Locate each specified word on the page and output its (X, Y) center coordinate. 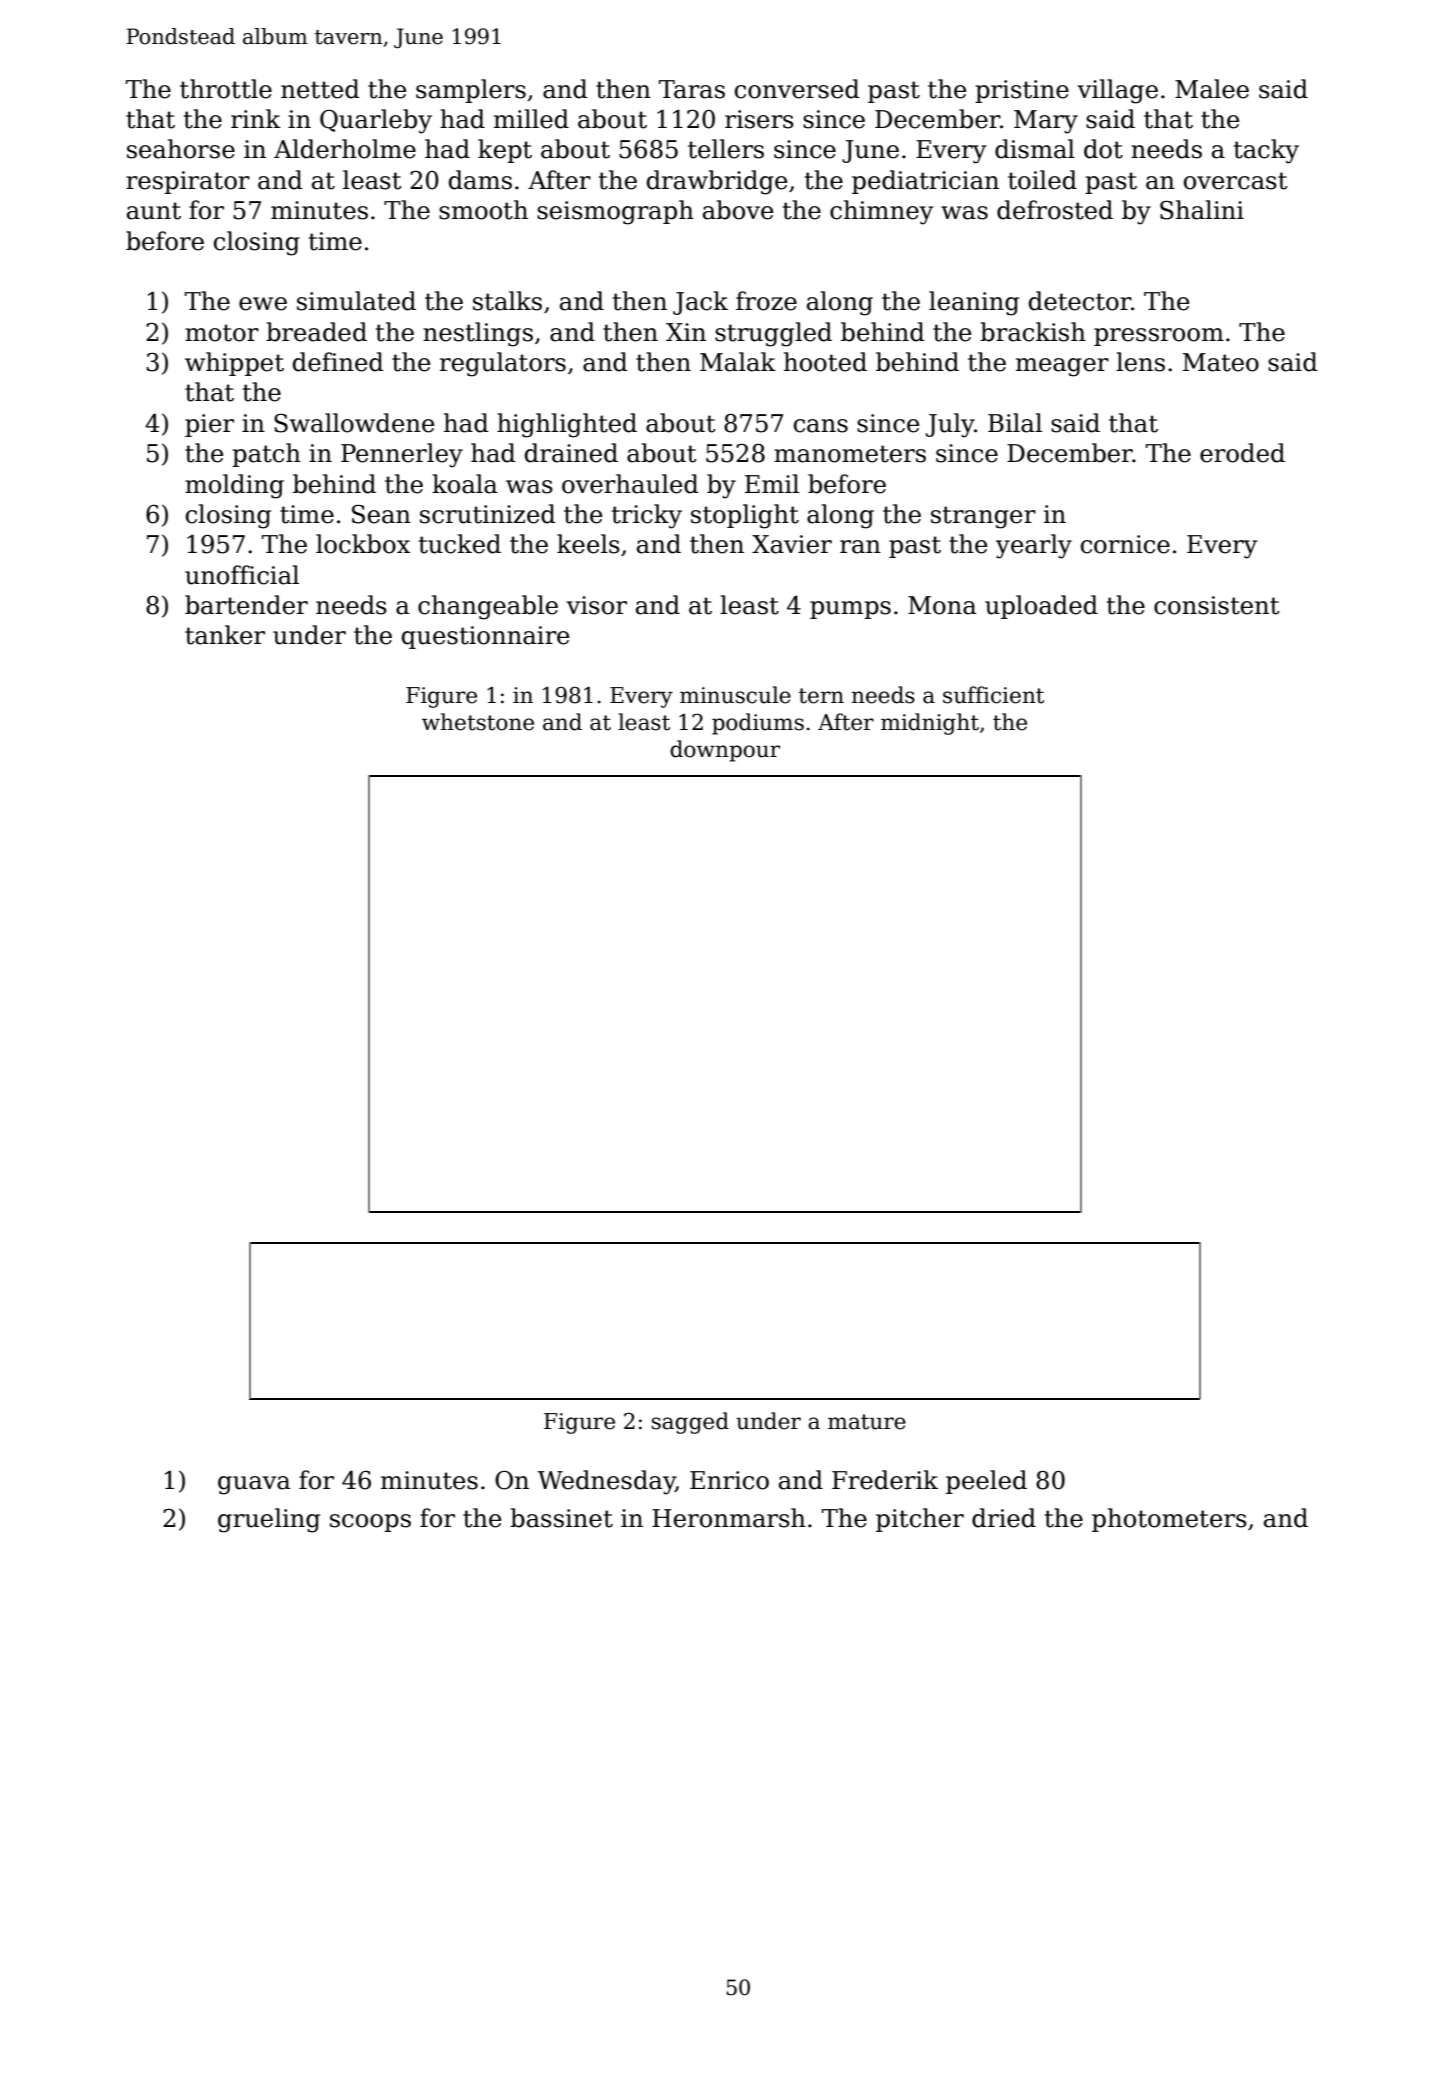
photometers (1169, 1520)
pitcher (920, 1520)
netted (320, 89)
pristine (1022, 91)
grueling (269, 1520)
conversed (797, 89)
